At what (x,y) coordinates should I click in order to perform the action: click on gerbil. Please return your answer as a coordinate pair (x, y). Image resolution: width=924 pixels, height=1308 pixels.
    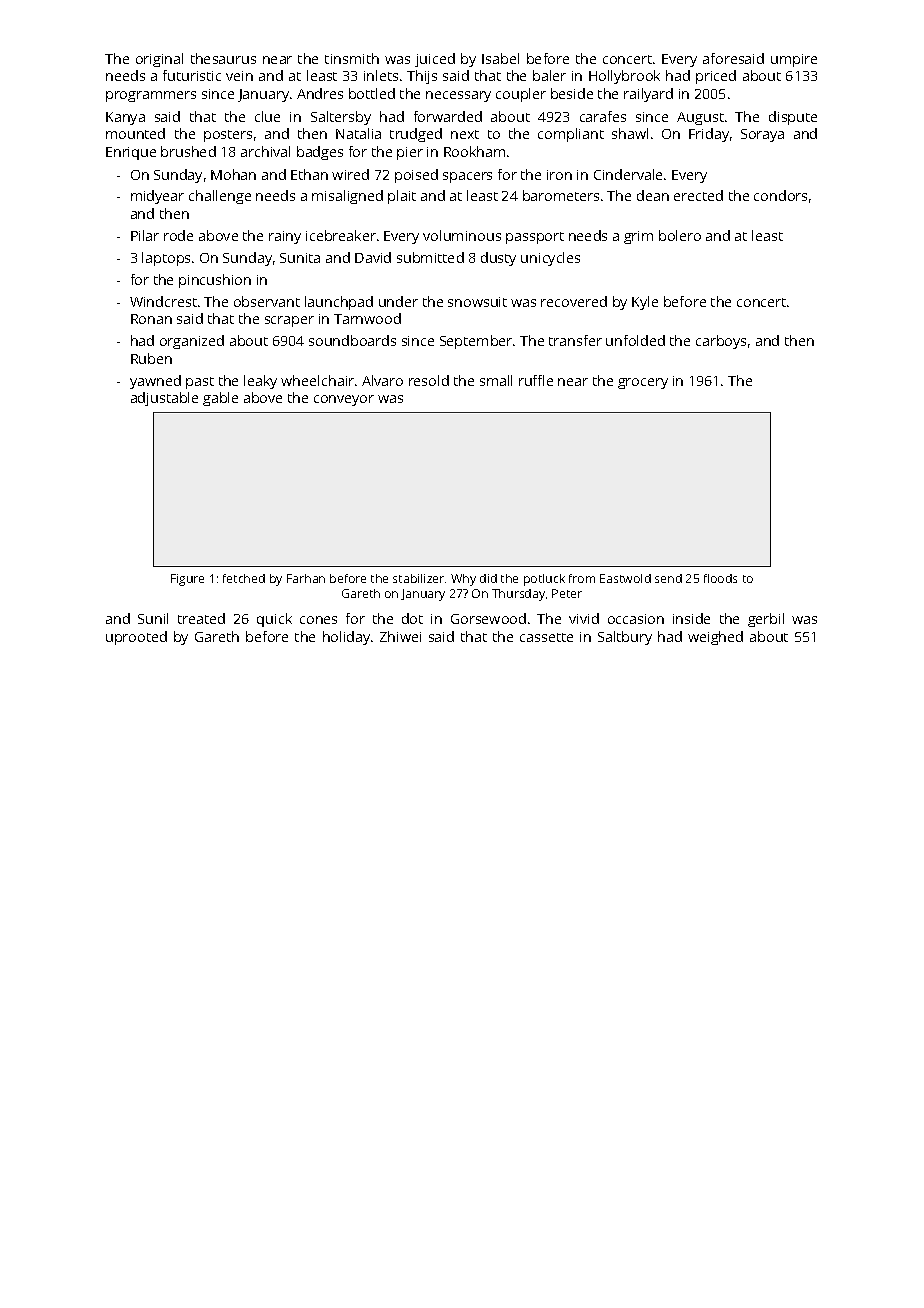
    Looking at the image, I should click on (766, 620).
